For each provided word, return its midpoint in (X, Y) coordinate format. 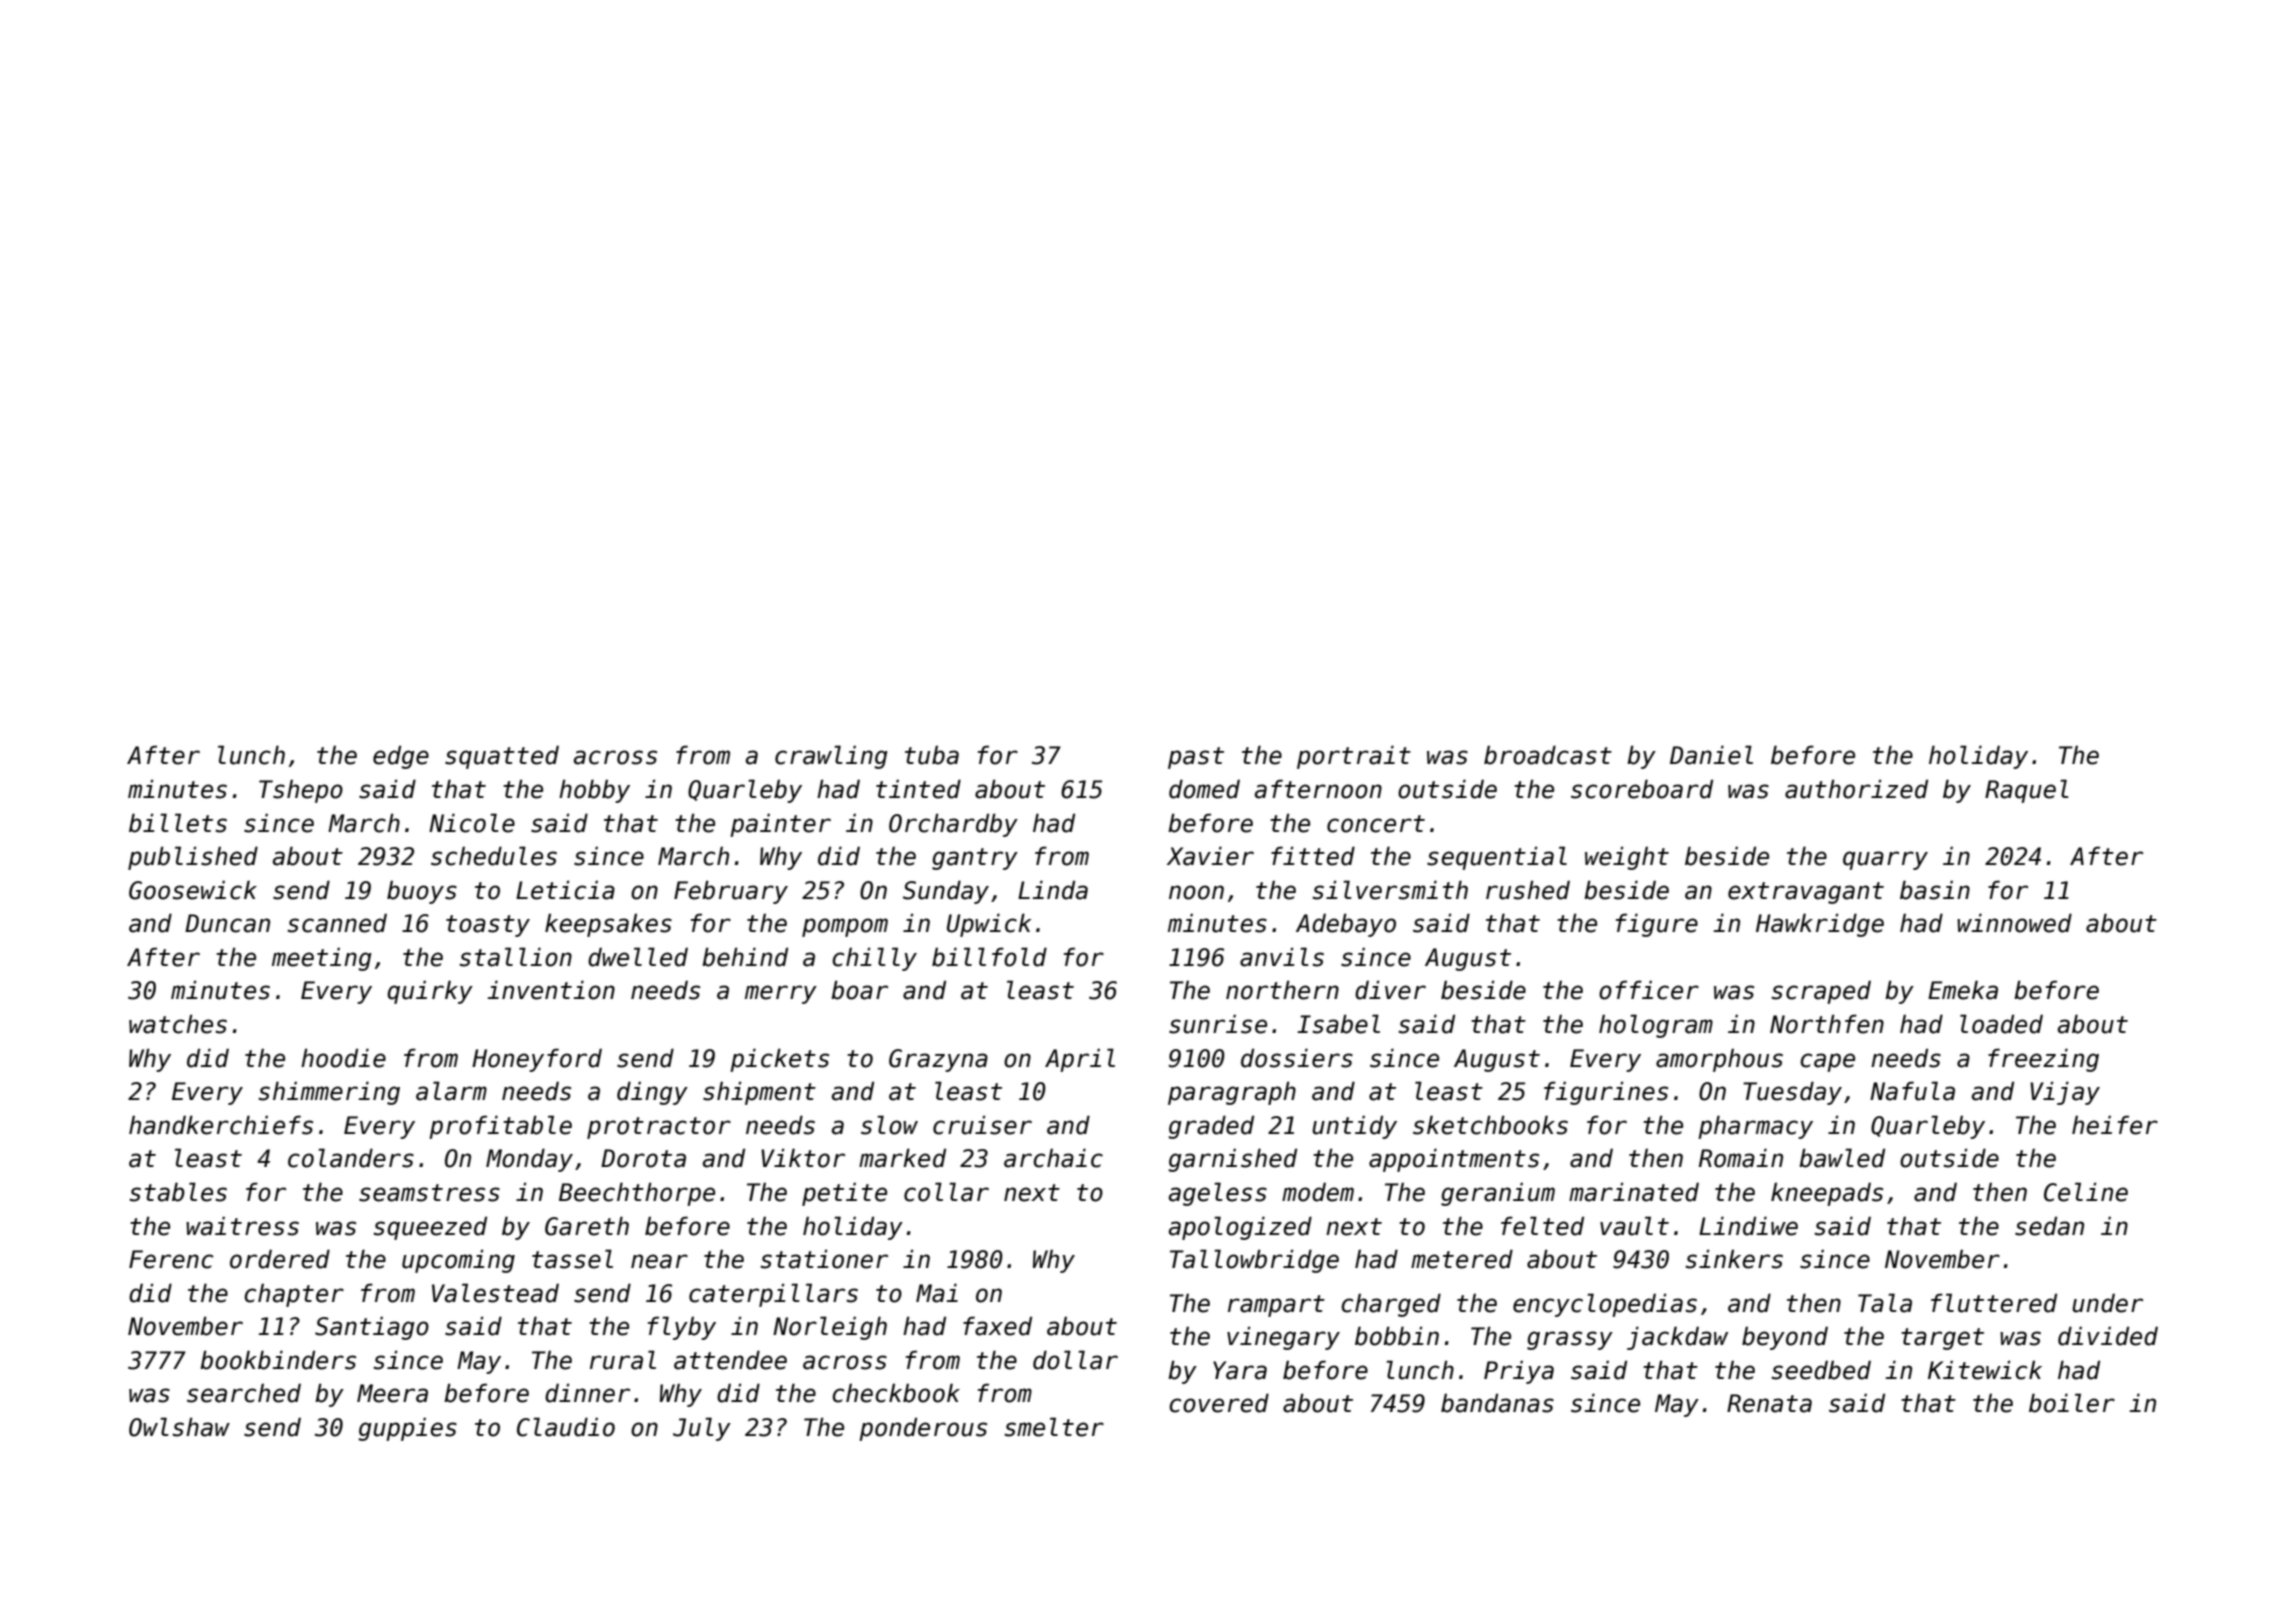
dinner (587, 1393)
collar (946, 1192)
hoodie (343, 1058)
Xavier (1210, 856)
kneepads (1827, 1194)
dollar (1075, 1360)
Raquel (2027, 791)
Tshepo (301, 791)
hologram (1656, 1026)
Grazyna (938, 1060)
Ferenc (171, 1259)
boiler (2072, 1403)
